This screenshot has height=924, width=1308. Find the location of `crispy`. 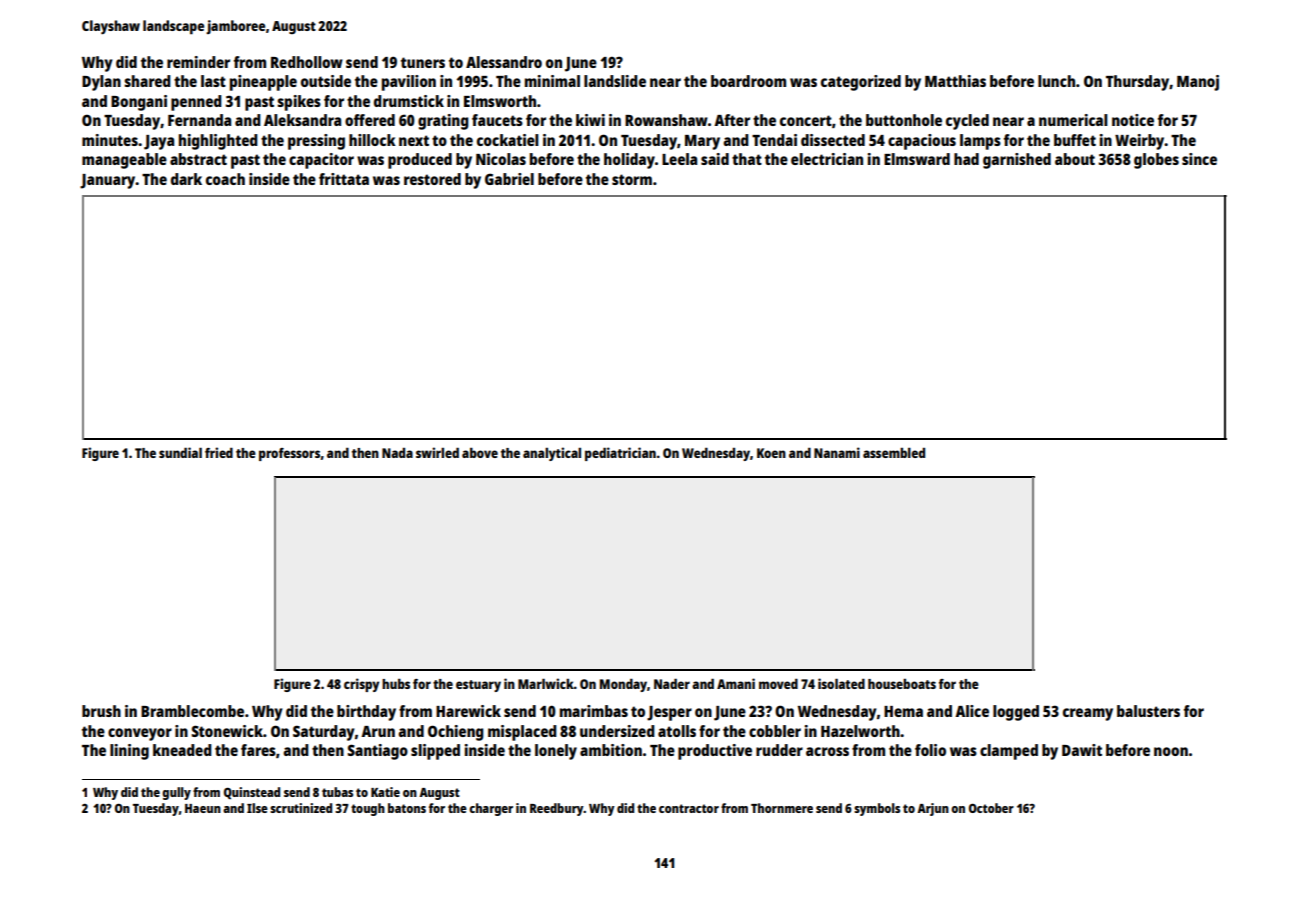

crispy is located at coordinates (361, 685).
